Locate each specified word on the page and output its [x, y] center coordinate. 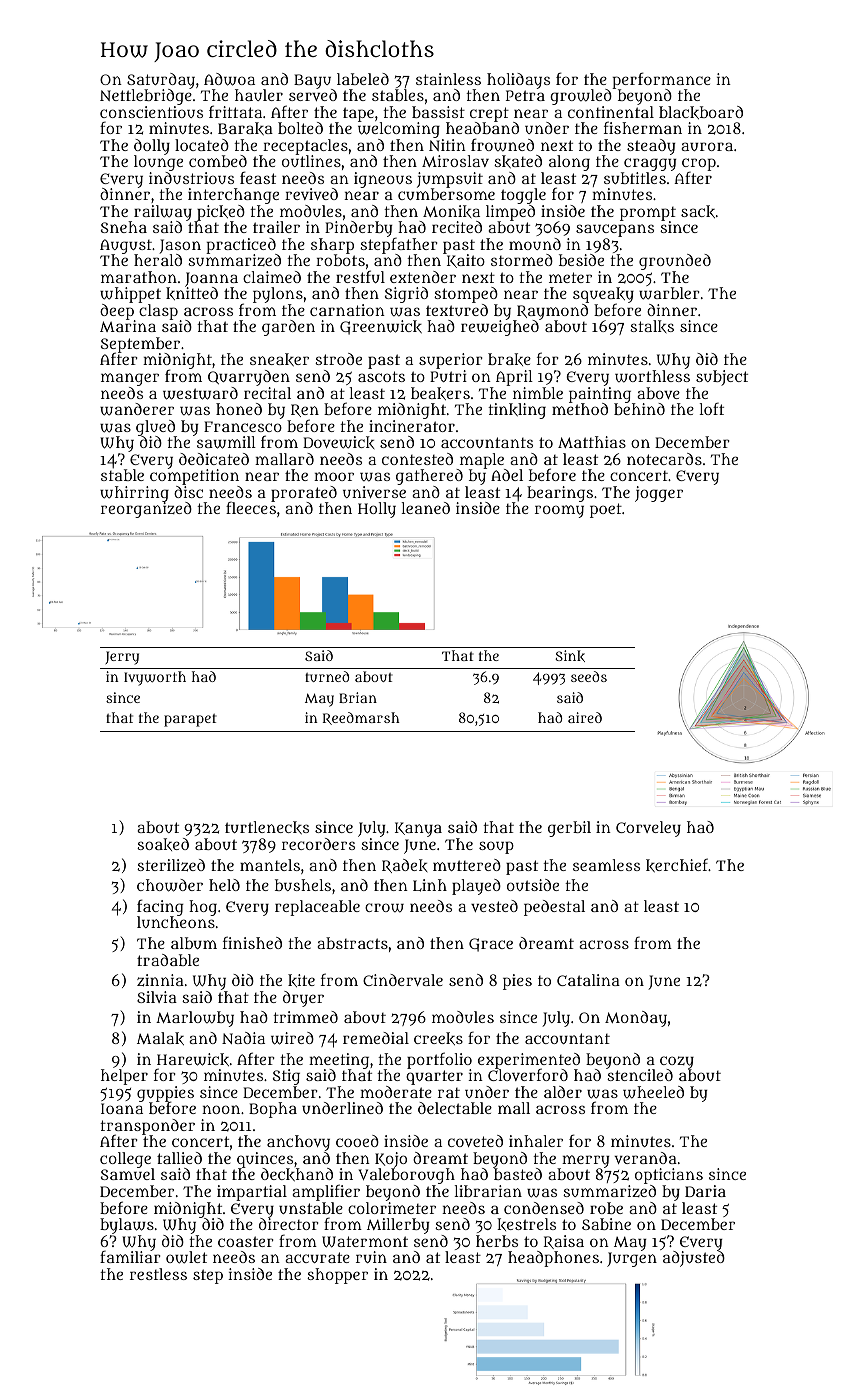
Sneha [124, 227]
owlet [186, 1257]
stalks [652, 326]
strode [338, 359]
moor [334, 476]
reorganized [146, 510]
